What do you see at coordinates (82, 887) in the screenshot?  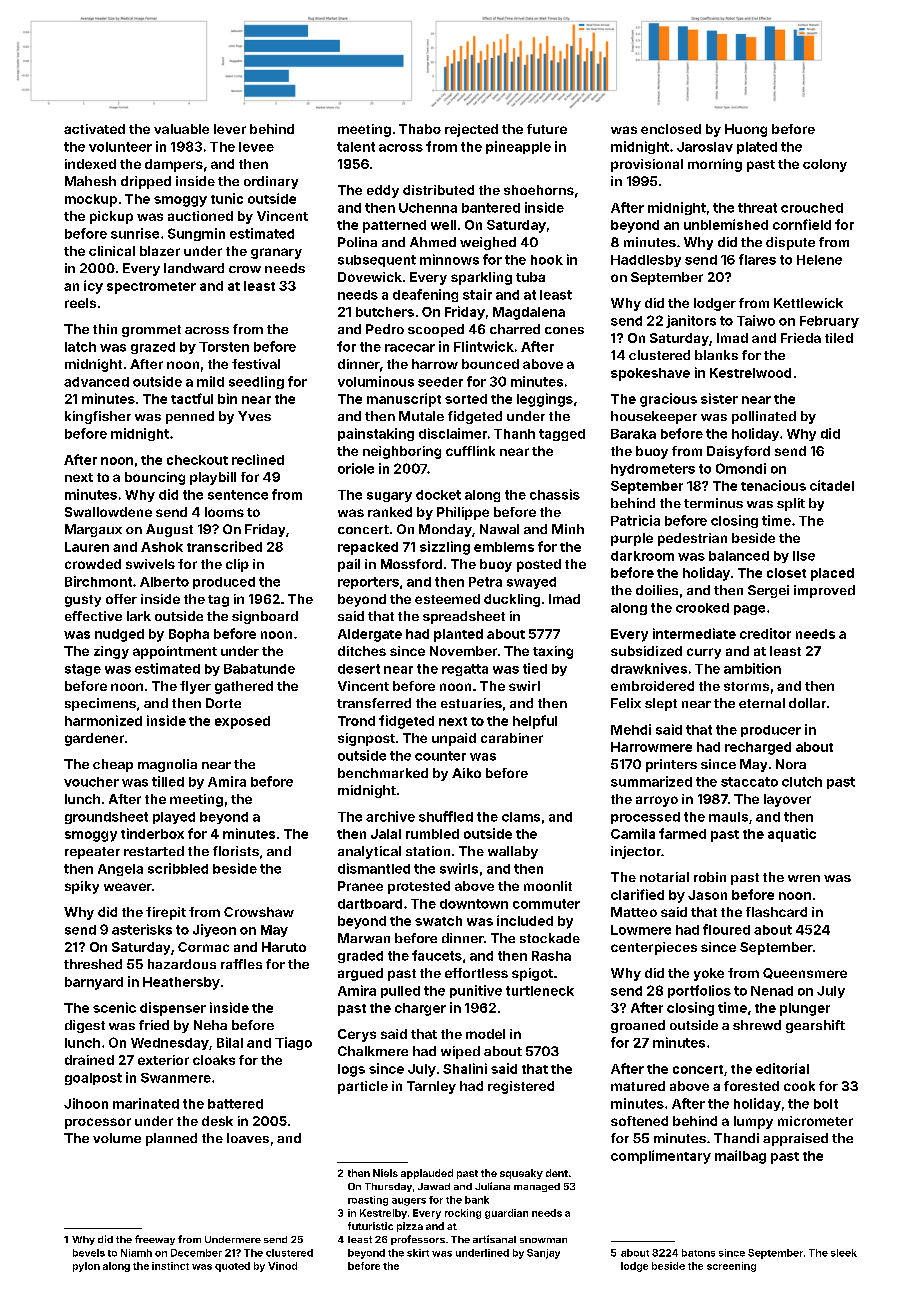 I see `spiky` at bounding box center [82, 887].
